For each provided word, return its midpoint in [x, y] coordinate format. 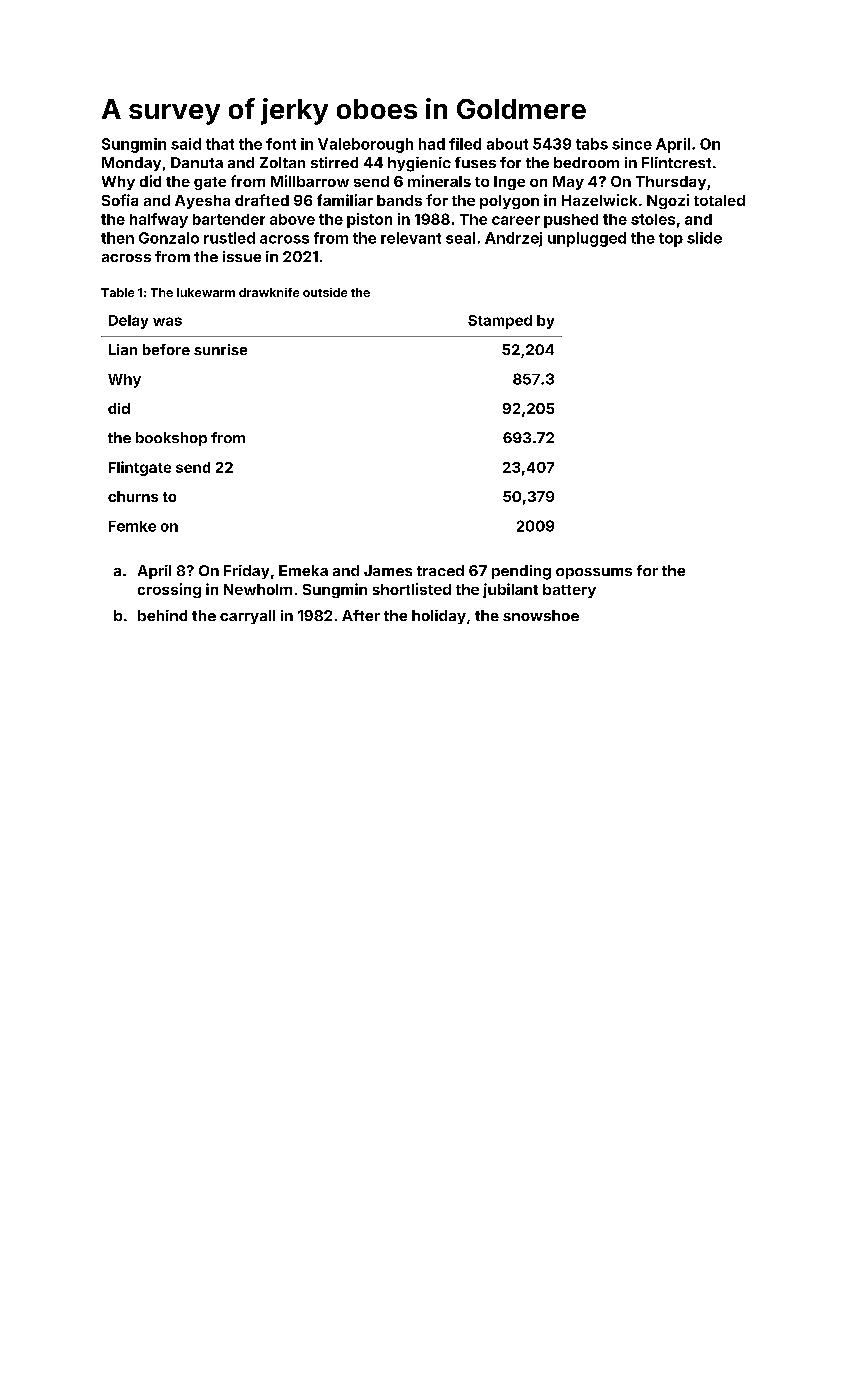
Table [117, 292]
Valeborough [365, 145]
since [632, 144]
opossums [594, 573]
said [186, 144]
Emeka [303, 570]
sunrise [220, 349]
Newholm [258, 589]
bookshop [171, 439]
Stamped [500, 322]
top [671, 240]
